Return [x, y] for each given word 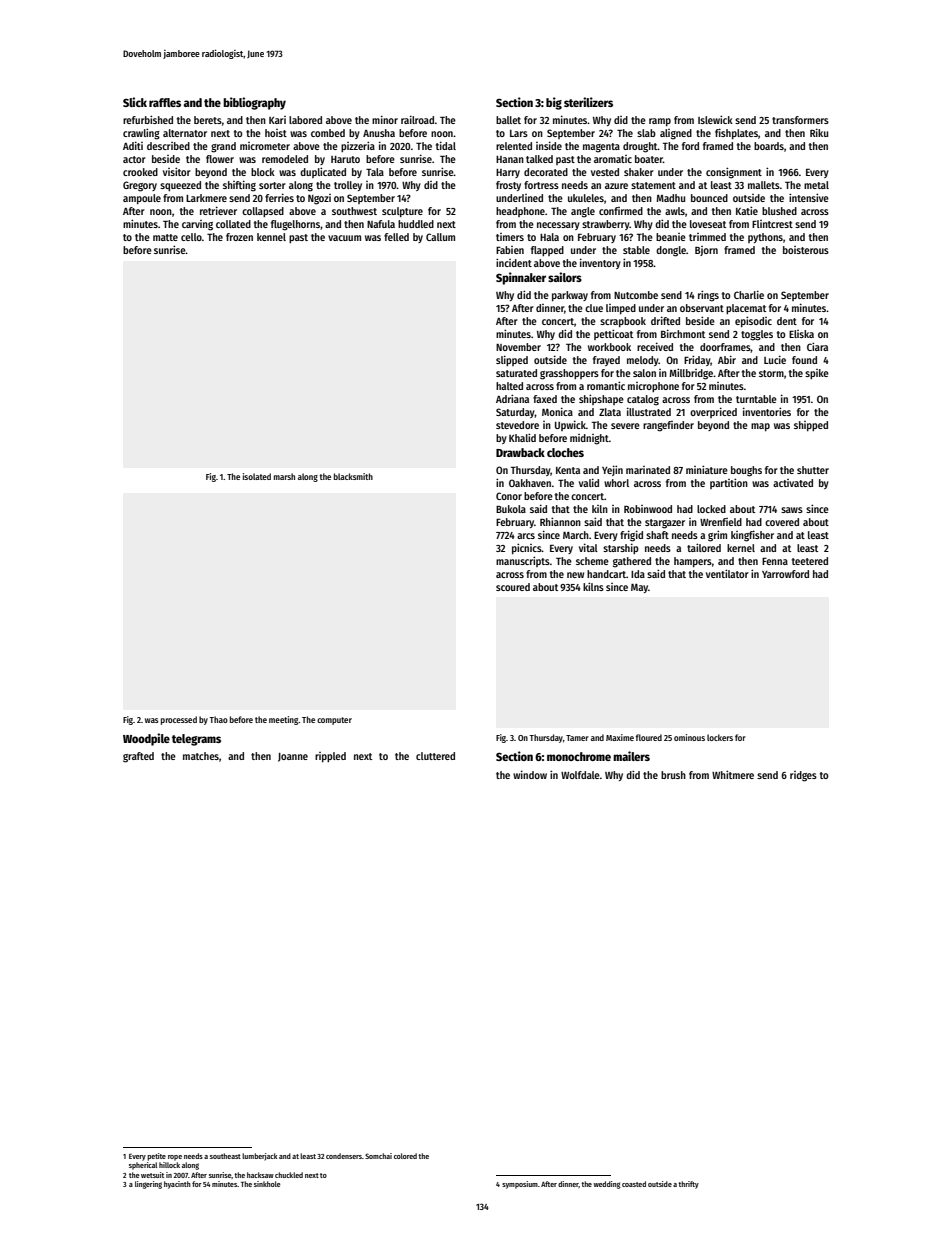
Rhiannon [560, 521]
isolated [257, 476]
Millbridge [691, 374]
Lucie [775, 359]
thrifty [688, 1185]
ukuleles [586, 198]
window [530, 774]
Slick [135, 102]
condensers [344, 1156]
